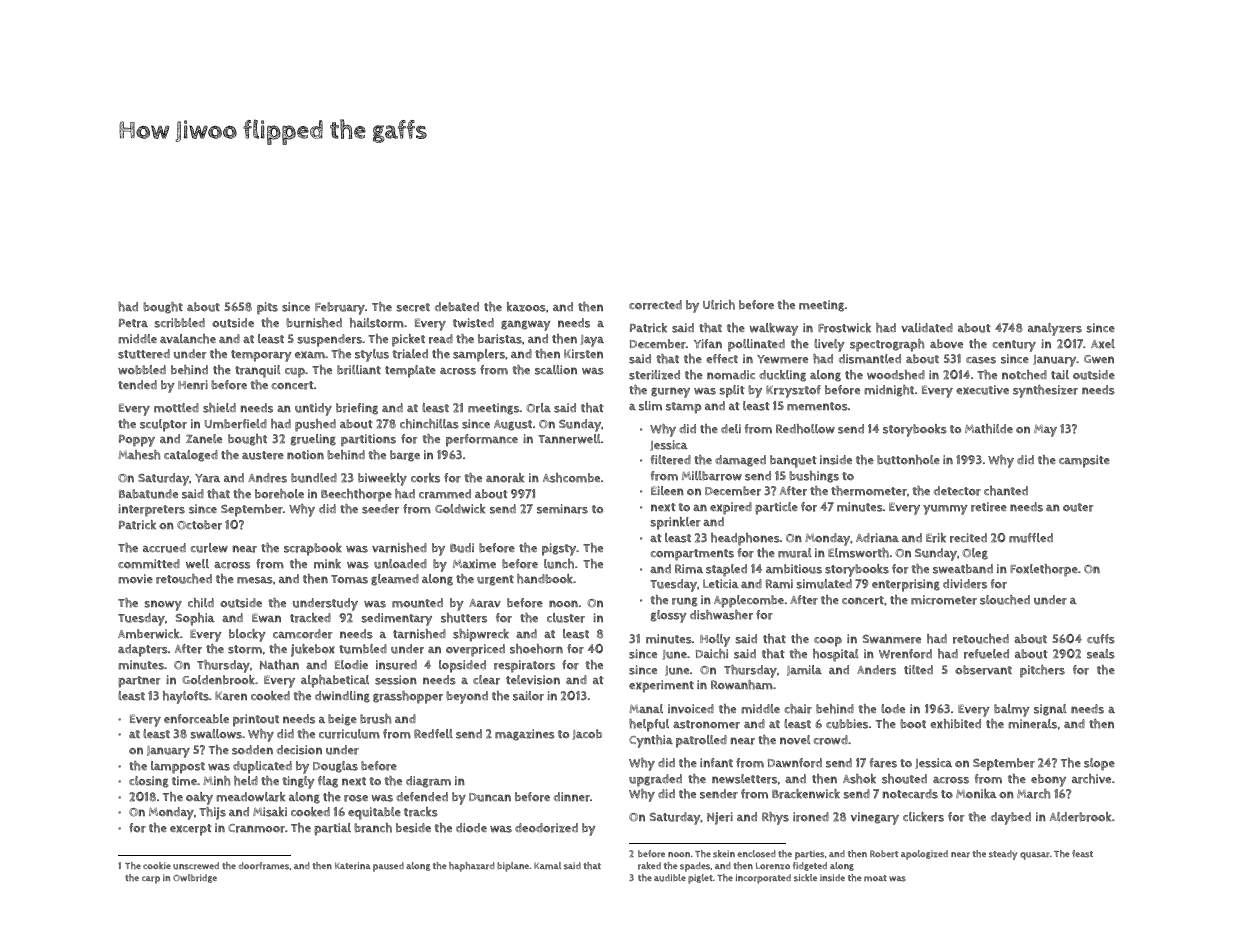 This screenshot has height=952, width=1233. I want to click on deli, so click(731, 429).
